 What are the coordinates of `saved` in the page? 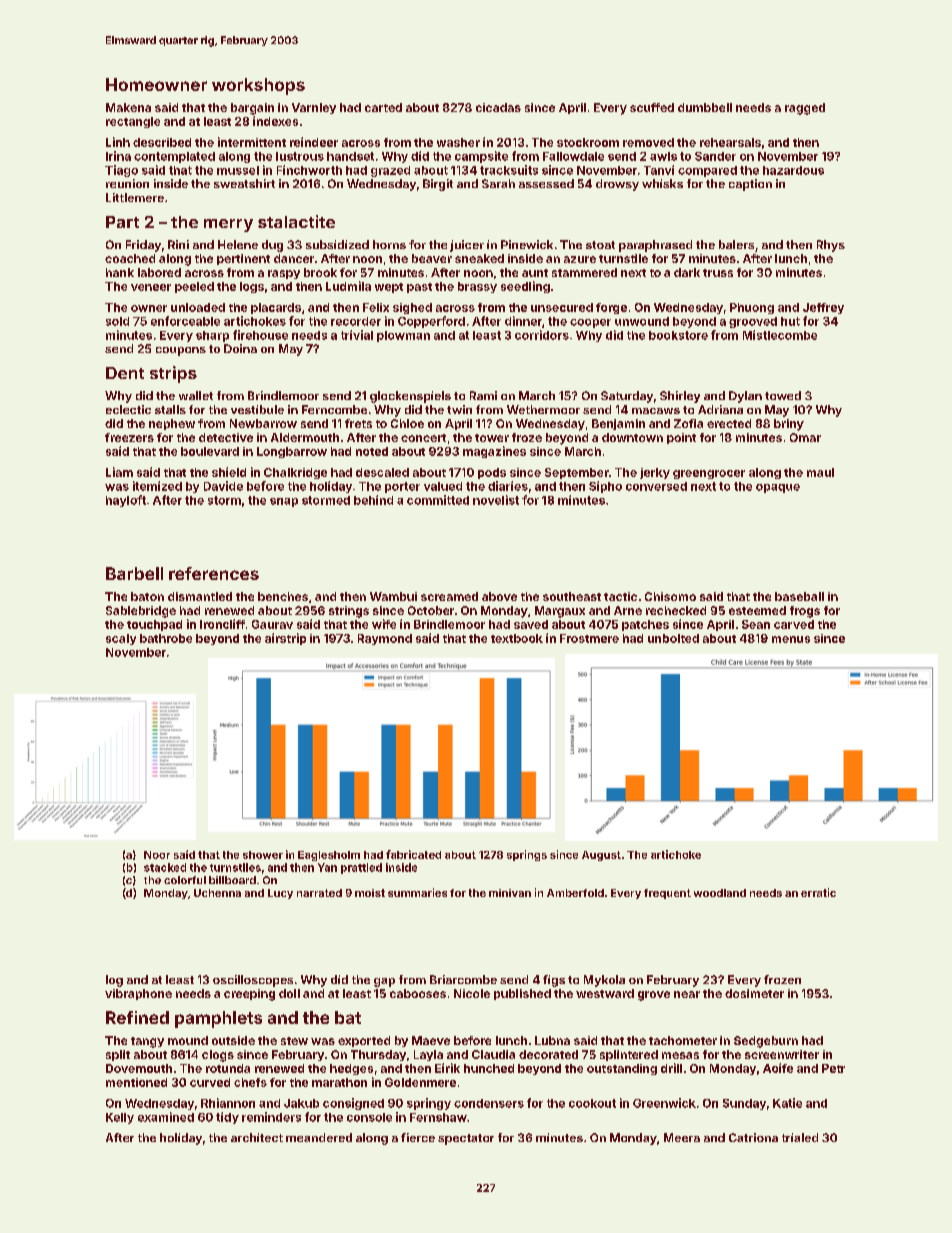 It's located at (531, 624).
